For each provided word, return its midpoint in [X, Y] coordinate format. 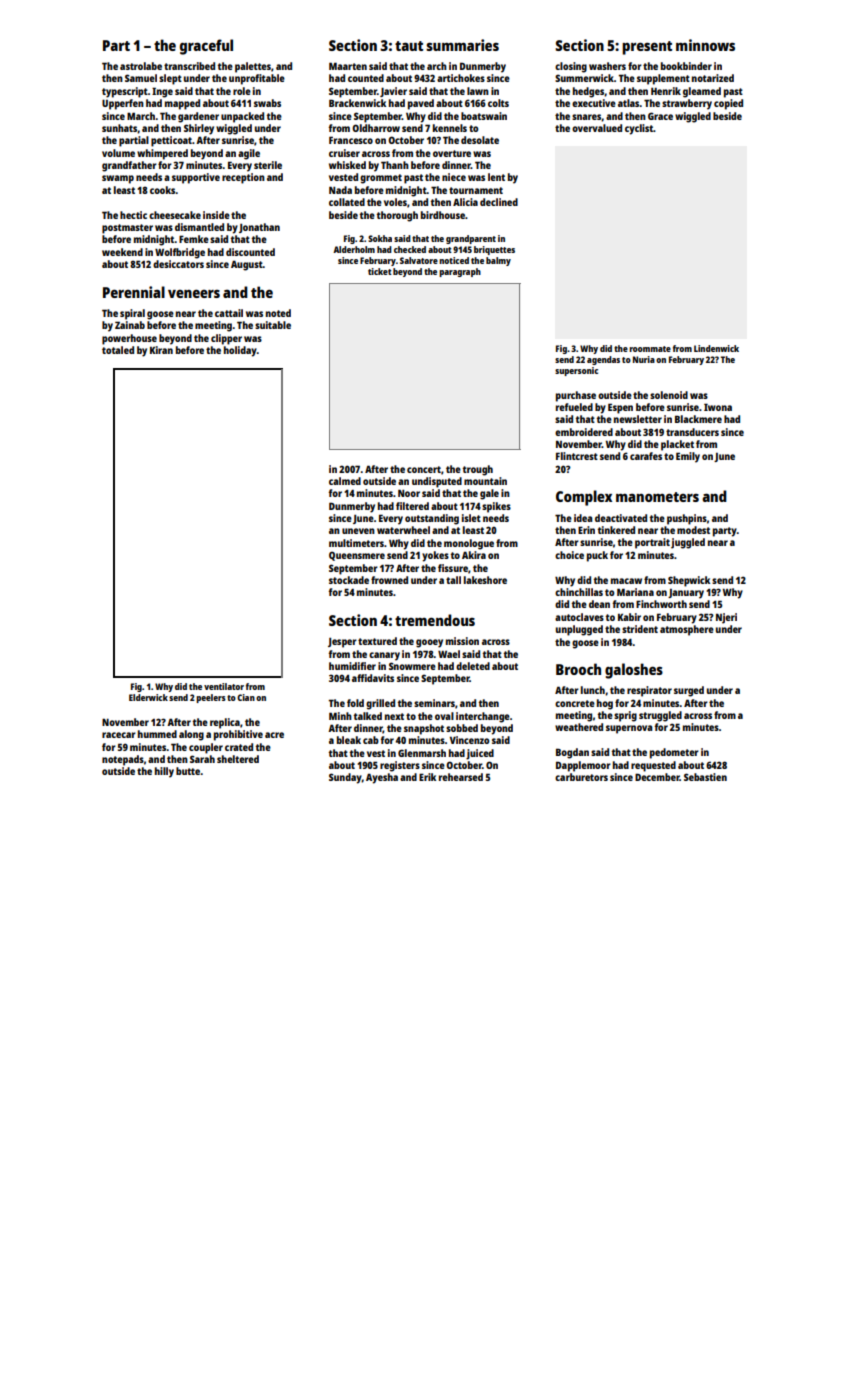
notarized [713, 78]
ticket [380, 271]
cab [371, 740]
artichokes [461, 78]
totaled [118, 350]
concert [424, 469]
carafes [646, 456]
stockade [349, 580]
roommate [650, 349]
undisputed [437, 482]
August [247, 265]
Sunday [345, 778]
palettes [253, 67]
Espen [620, 408]
